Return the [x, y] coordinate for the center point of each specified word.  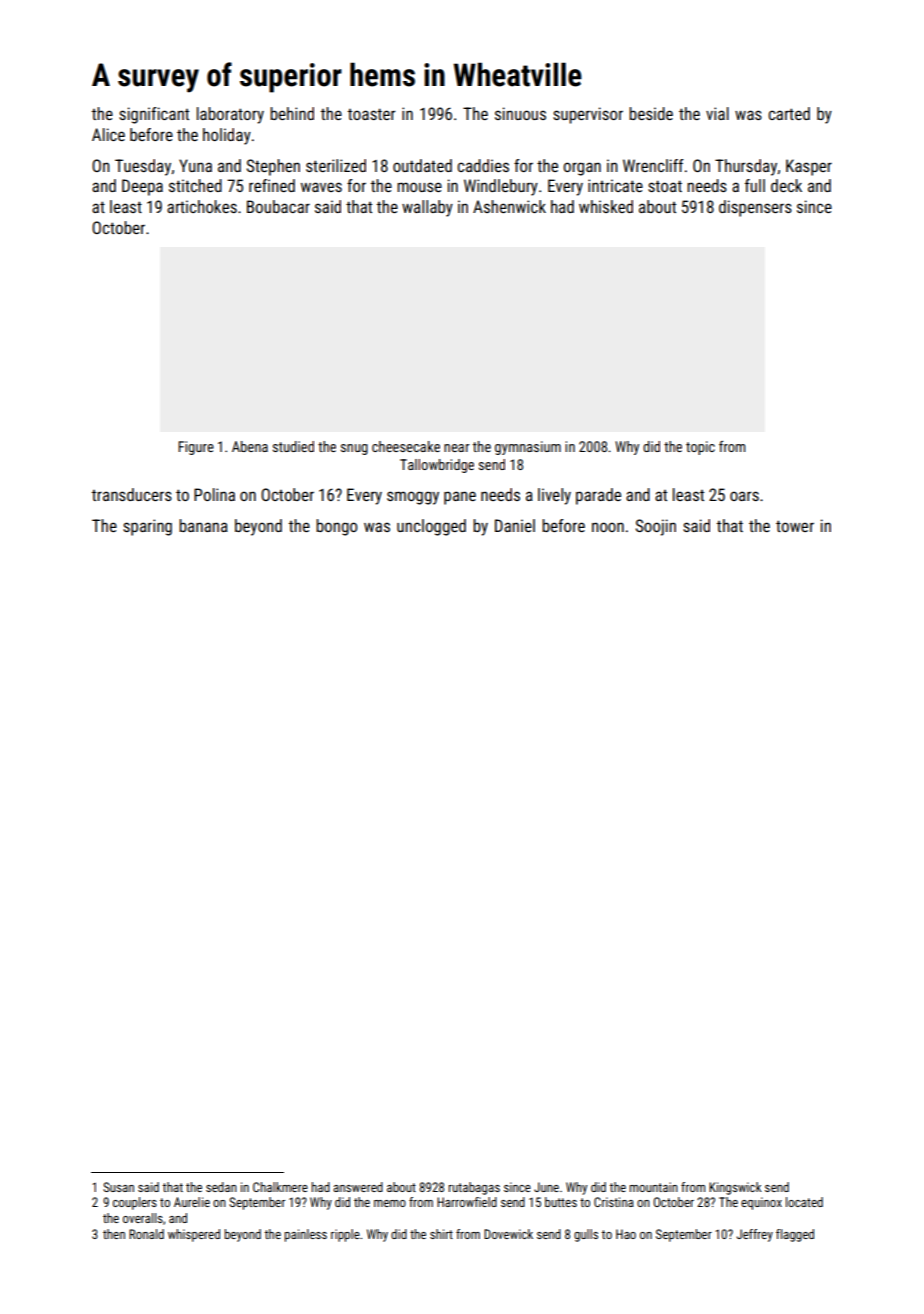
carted [789, 113]
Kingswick [735, 1188]
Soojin [656, 527]
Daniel [515, 525]
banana [203, 525]
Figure [196, 448]
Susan [118, 1187]
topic [700, 448]
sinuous [520, 113]
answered [358, 1187]
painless [306, 1235]
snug [354, 449]
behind [292, 113]
